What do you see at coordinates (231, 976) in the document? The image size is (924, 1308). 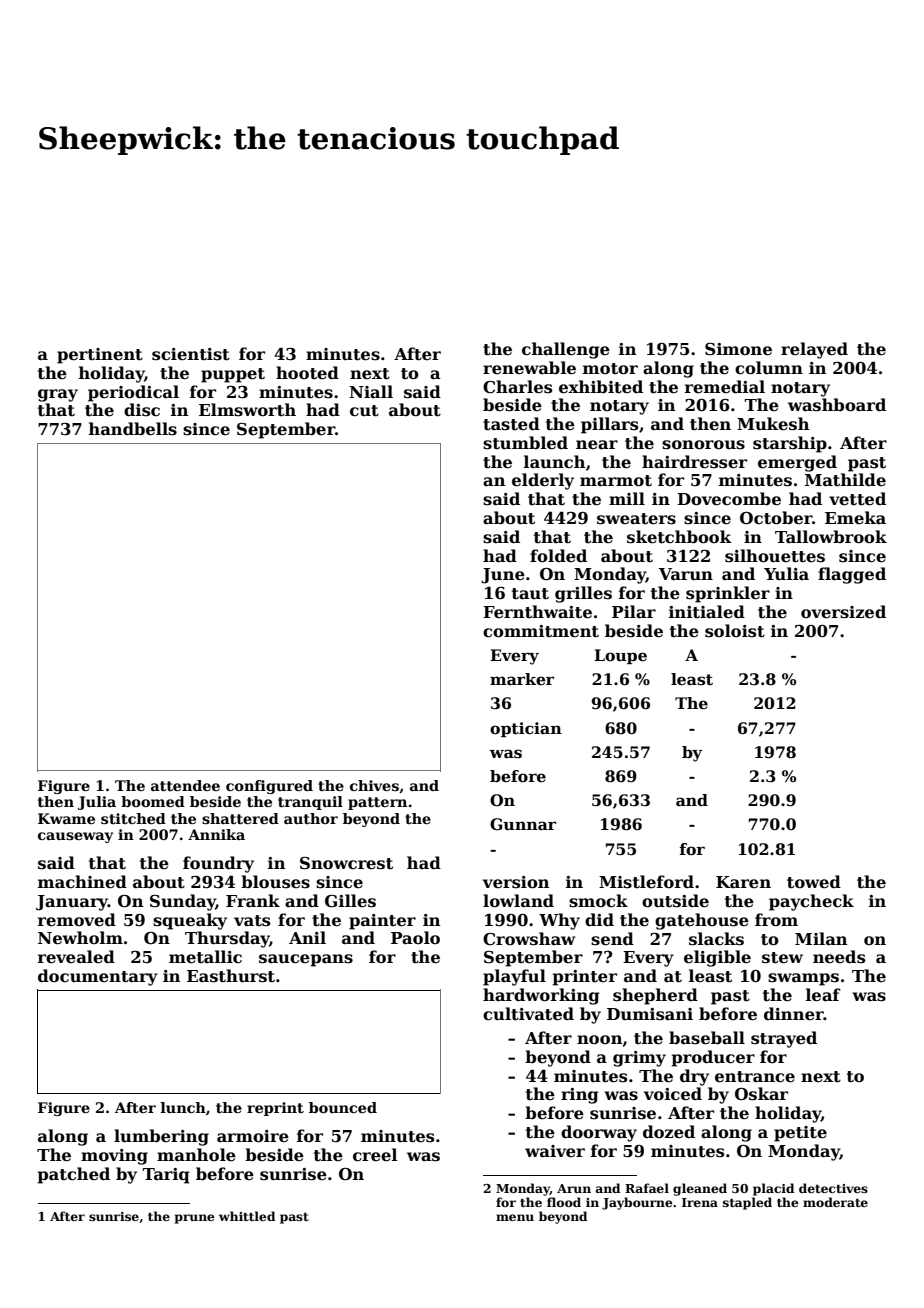 I see `Easthurst` at bounding box center [231, 976].
